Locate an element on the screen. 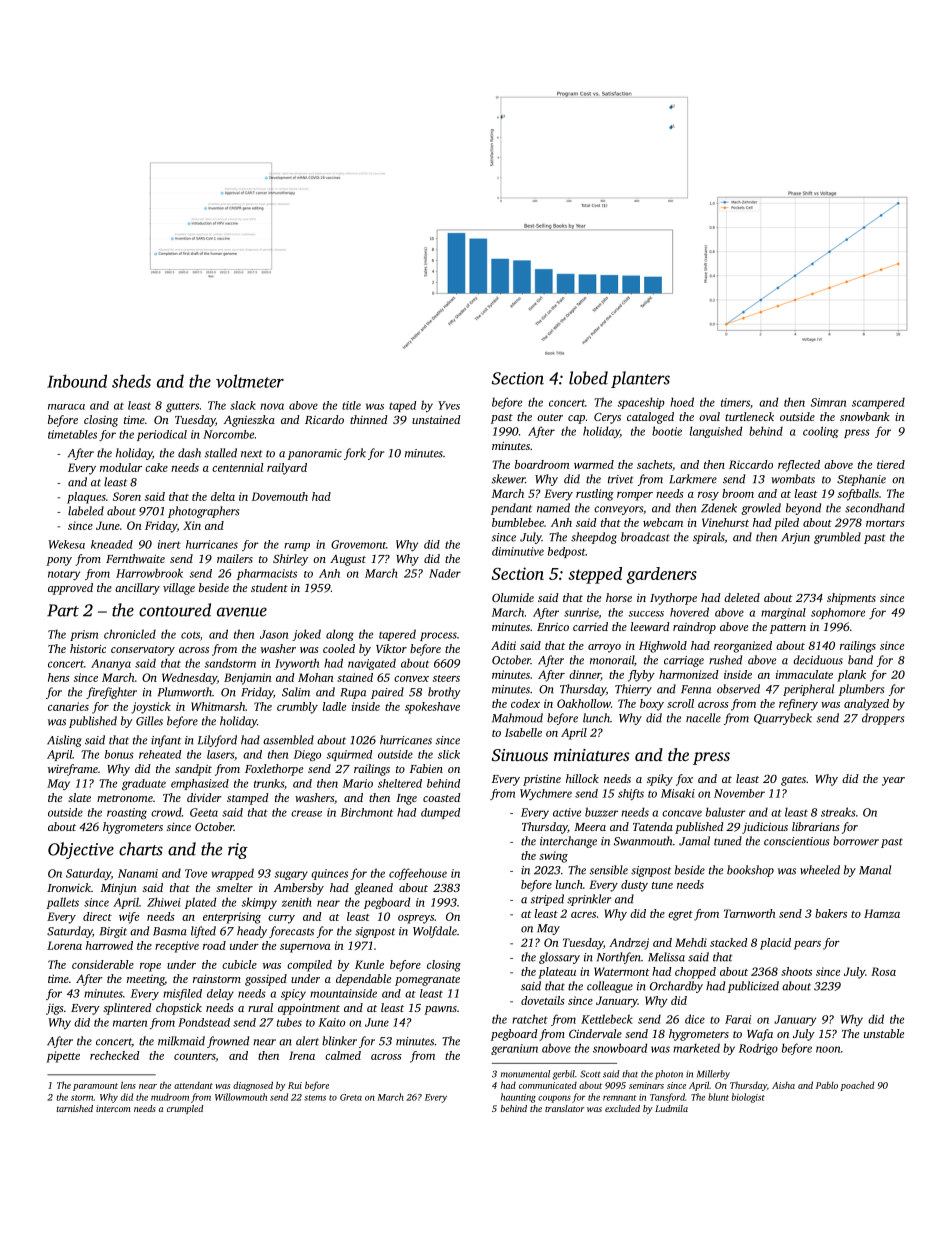 Image resolution: width=952 pixels, height=1233 pixels. gutters is located at coordinates (182, 407).
